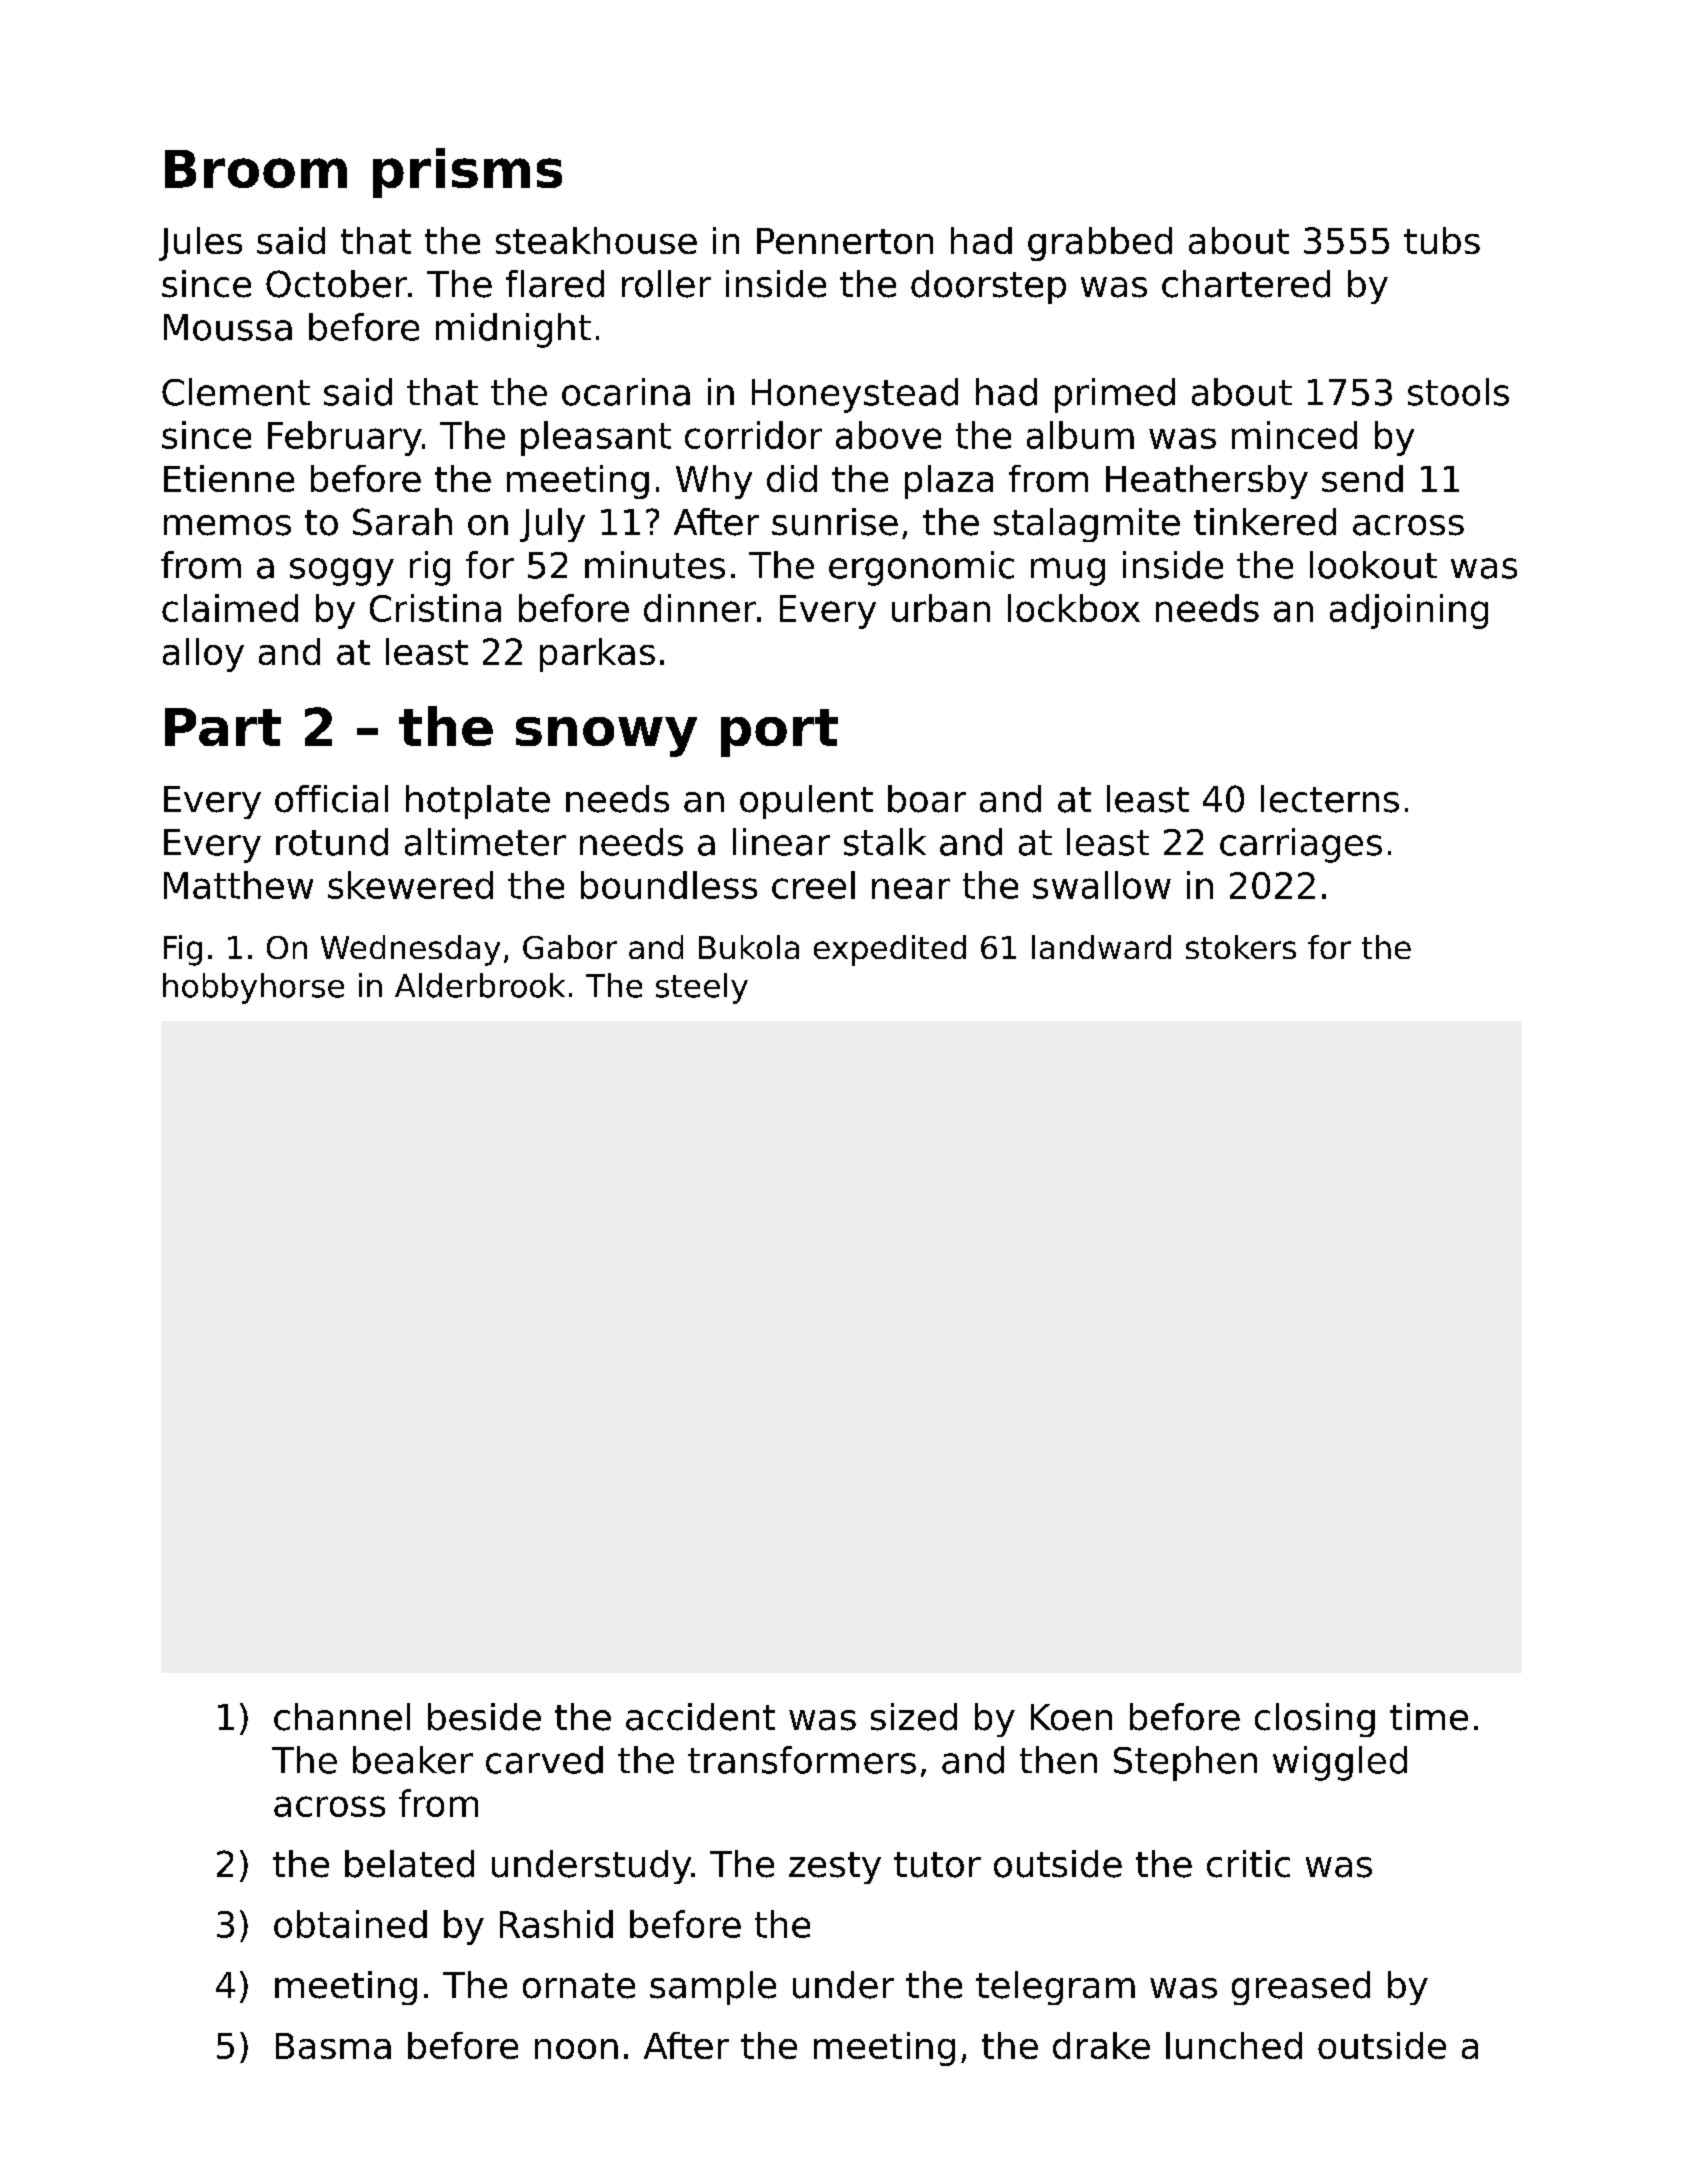  Describe the element at coordinates (890, 950) in the screenshot. I see `expedited` at that location.
